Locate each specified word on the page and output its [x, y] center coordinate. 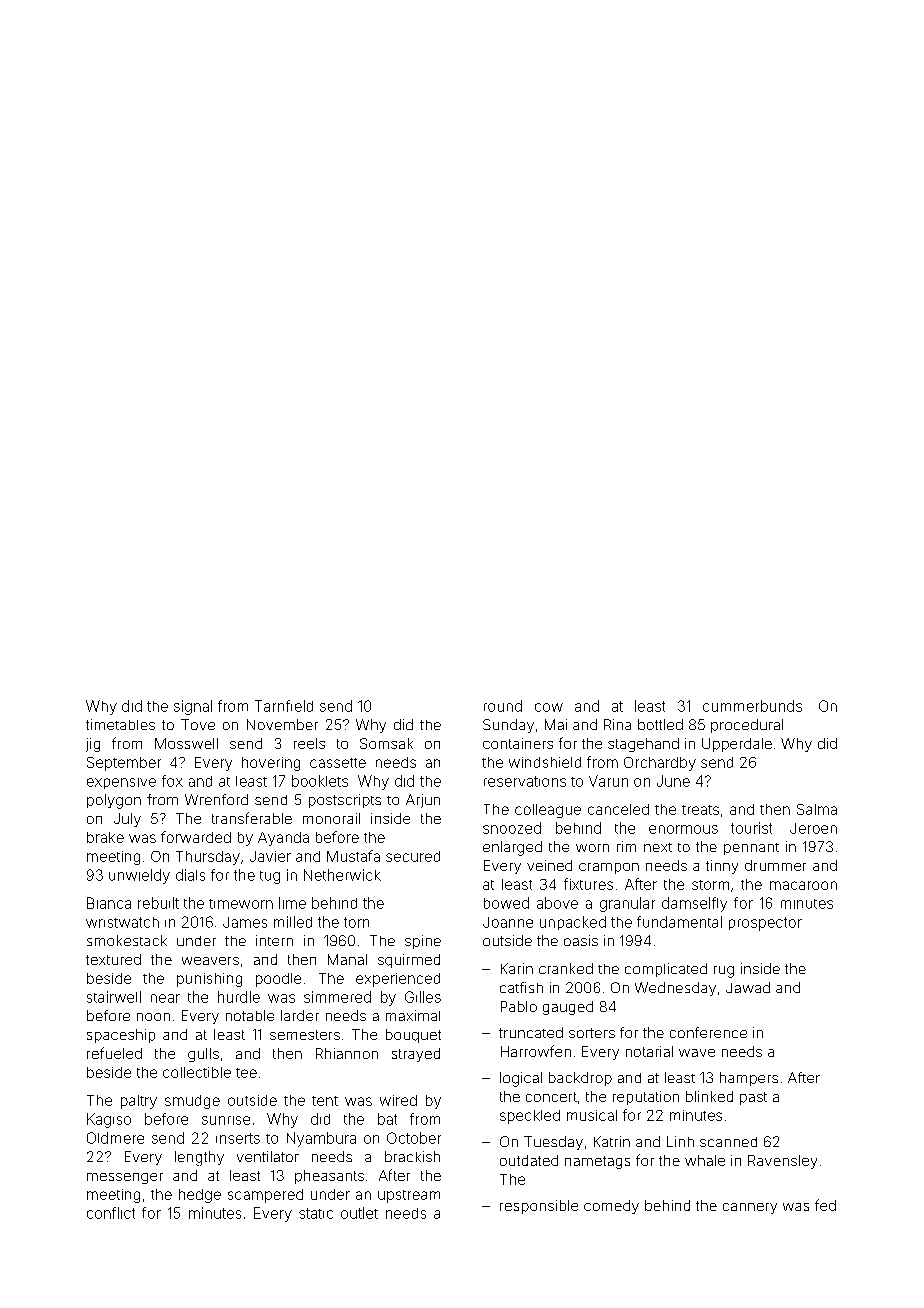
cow [549, 707]
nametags [597, 1162]
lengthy [199, 1158]
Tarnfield [284, 706]
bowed [506, 903]
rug [724, 972]
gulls [203, 1055]
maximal [413, 1015]
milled [293, 922]
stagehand [643, 745]
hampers [749, 1079]
